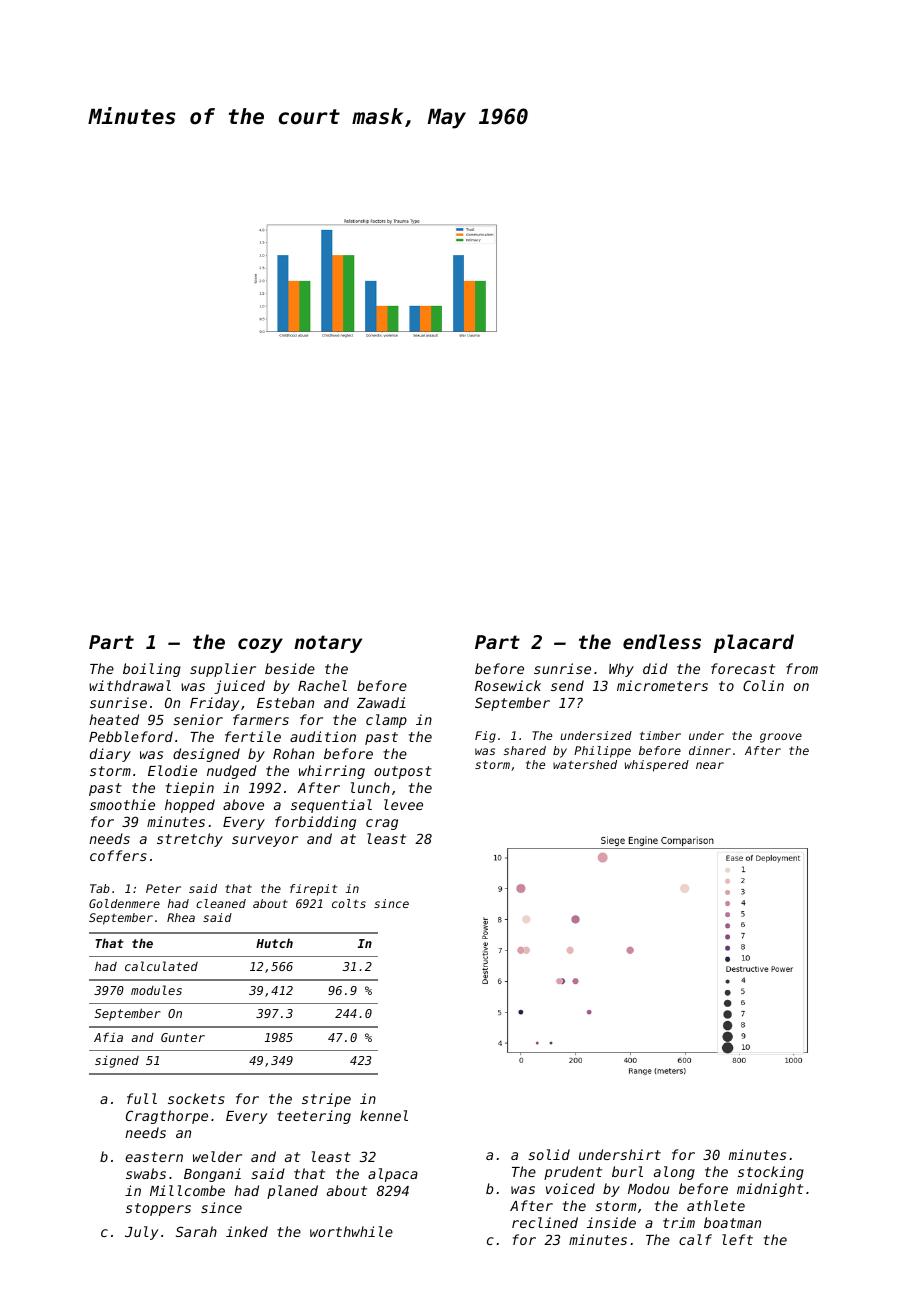  Describe the element at coordinates (212, 1175) in the document. I see `Bongani` at that location.
